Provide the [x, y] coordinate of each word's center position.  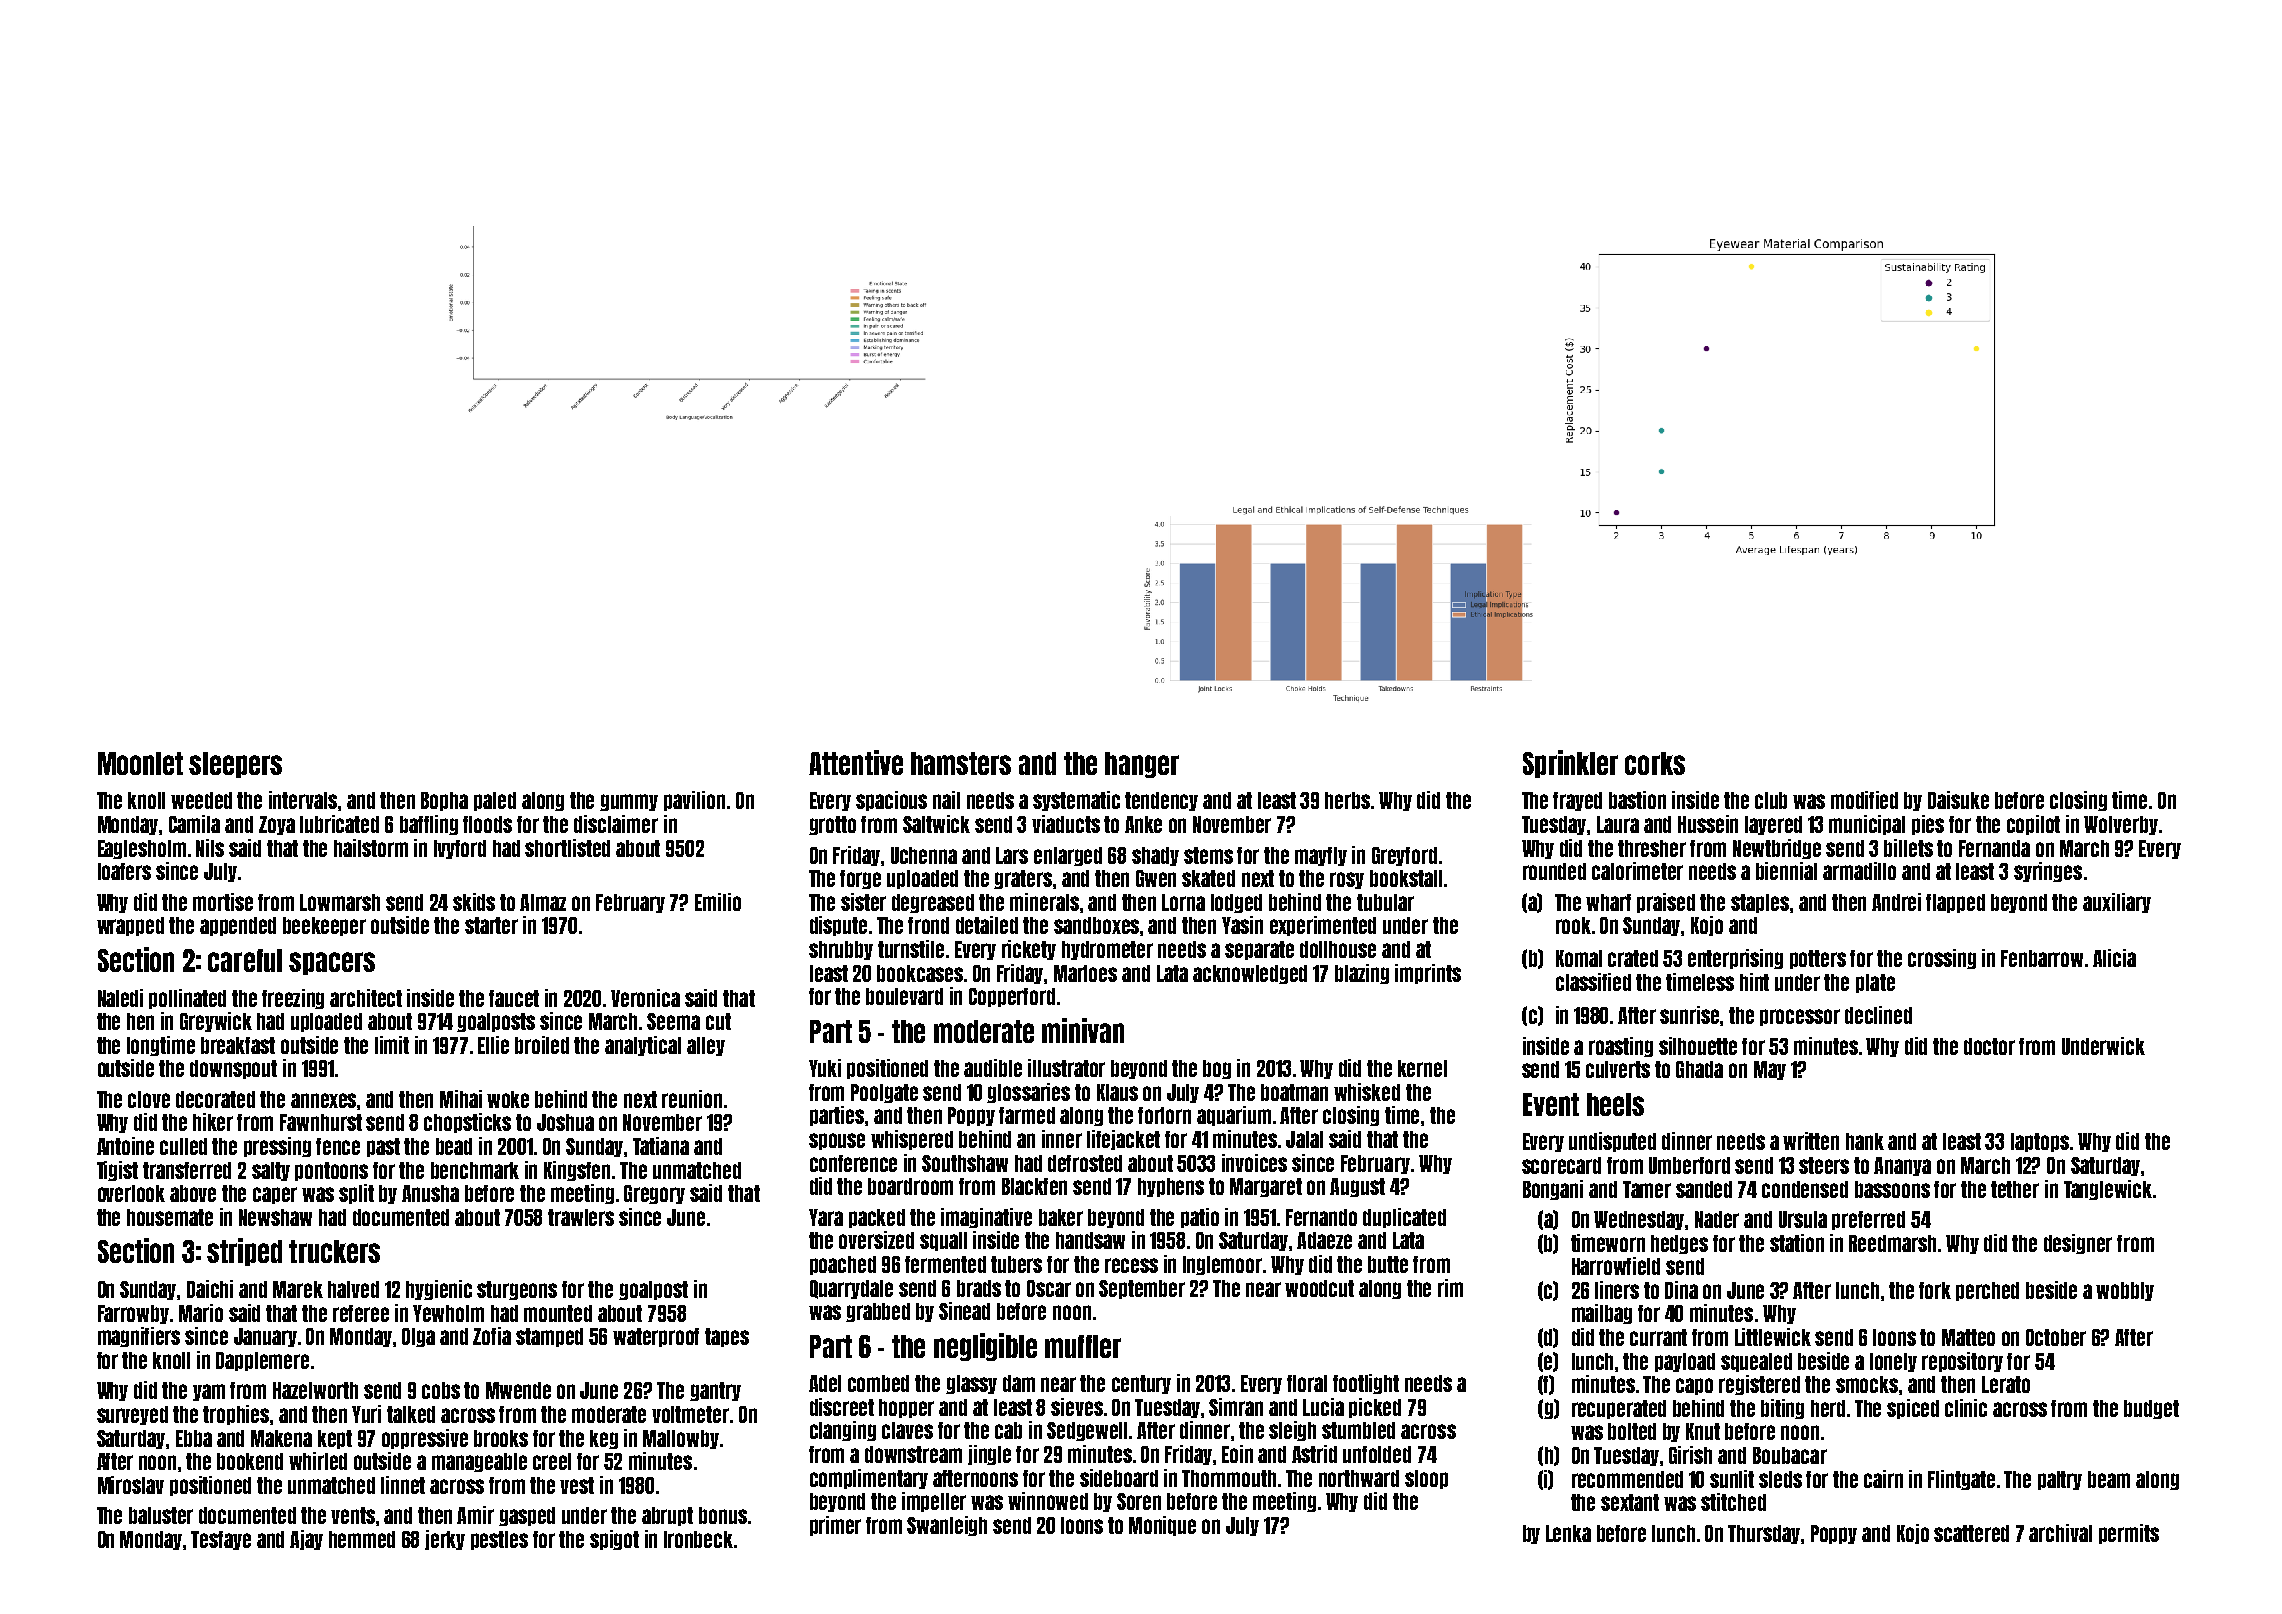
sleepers [235, 765]
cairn [1883, 1479]
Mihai [461, 1099]
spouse [837, 1141]
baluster [161, 1515]
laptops [2040, 1142]
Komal [1579, 958]
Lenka [1568, 1533]
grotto [832, 825]
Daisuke [1958, 800]
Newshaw [275, 1217]
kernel [1422, 1068]
